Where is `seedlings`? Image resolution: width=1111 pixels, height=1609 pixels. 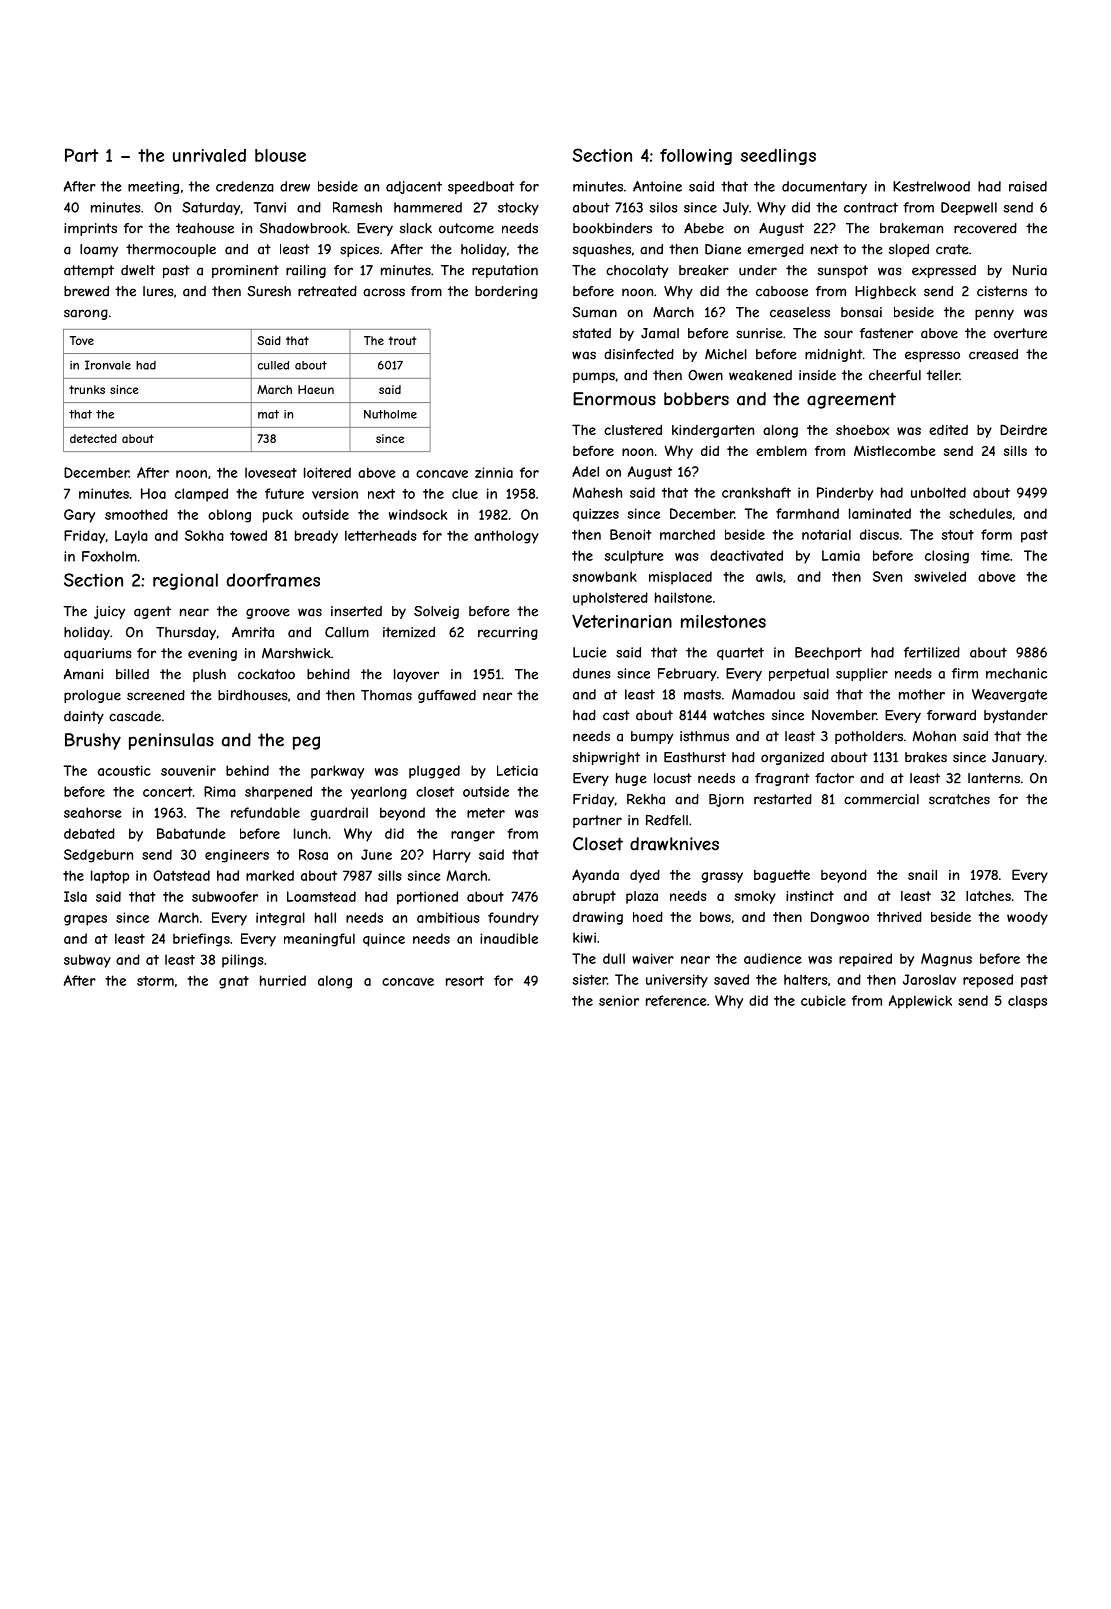
seedlings is located at coordinates (778, 157).
